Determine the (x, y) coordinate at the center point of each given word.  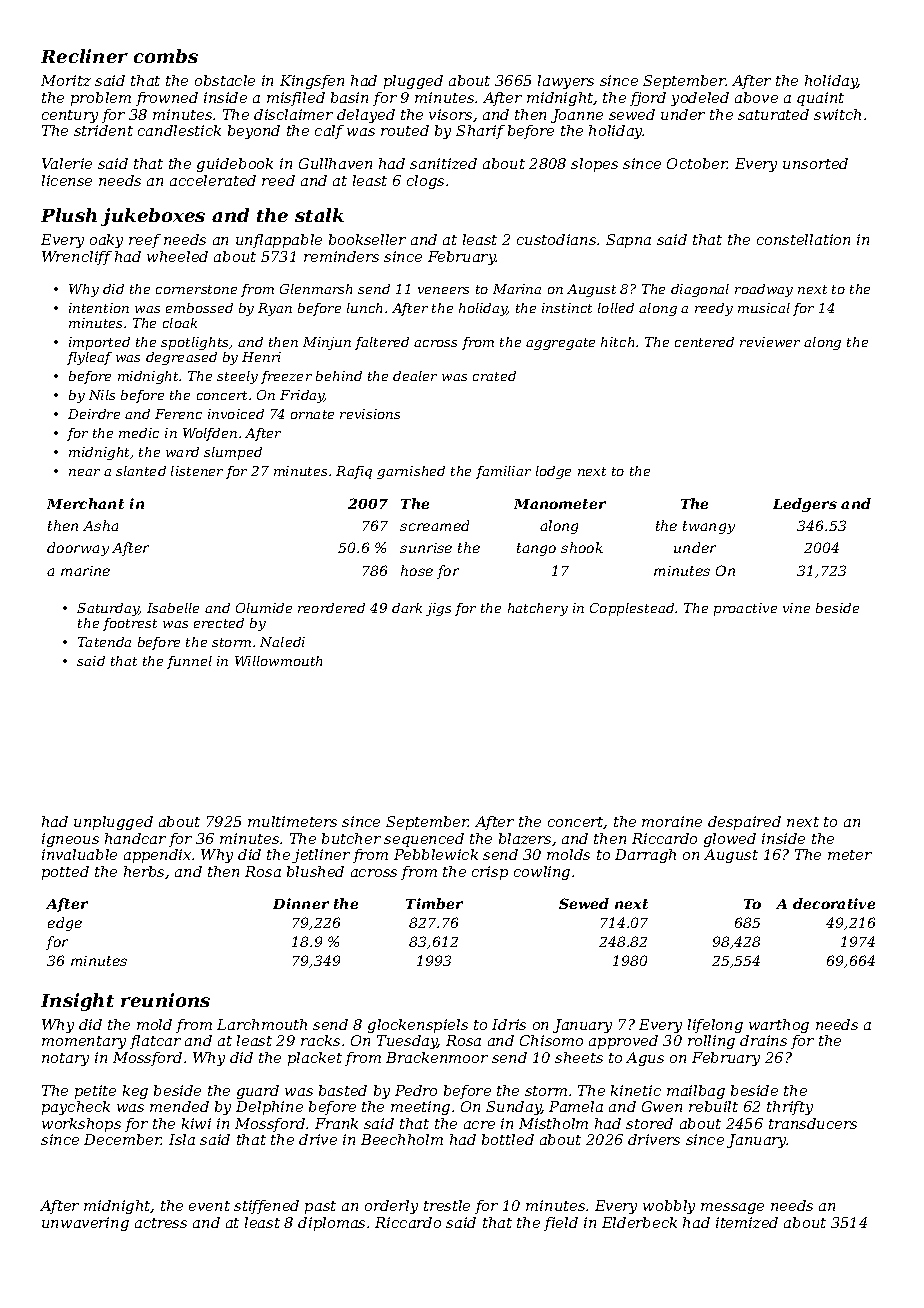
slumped (233, 453)
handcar (135, 838)
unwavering (85, 1224)
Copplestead (632, 609)
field (561, 1224)
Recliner (84, 56)
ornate (312, 414)
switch (837, 114)
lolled (616, 308)
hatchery (538, 609)
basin (349, 97)
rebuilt (713, 1106)
